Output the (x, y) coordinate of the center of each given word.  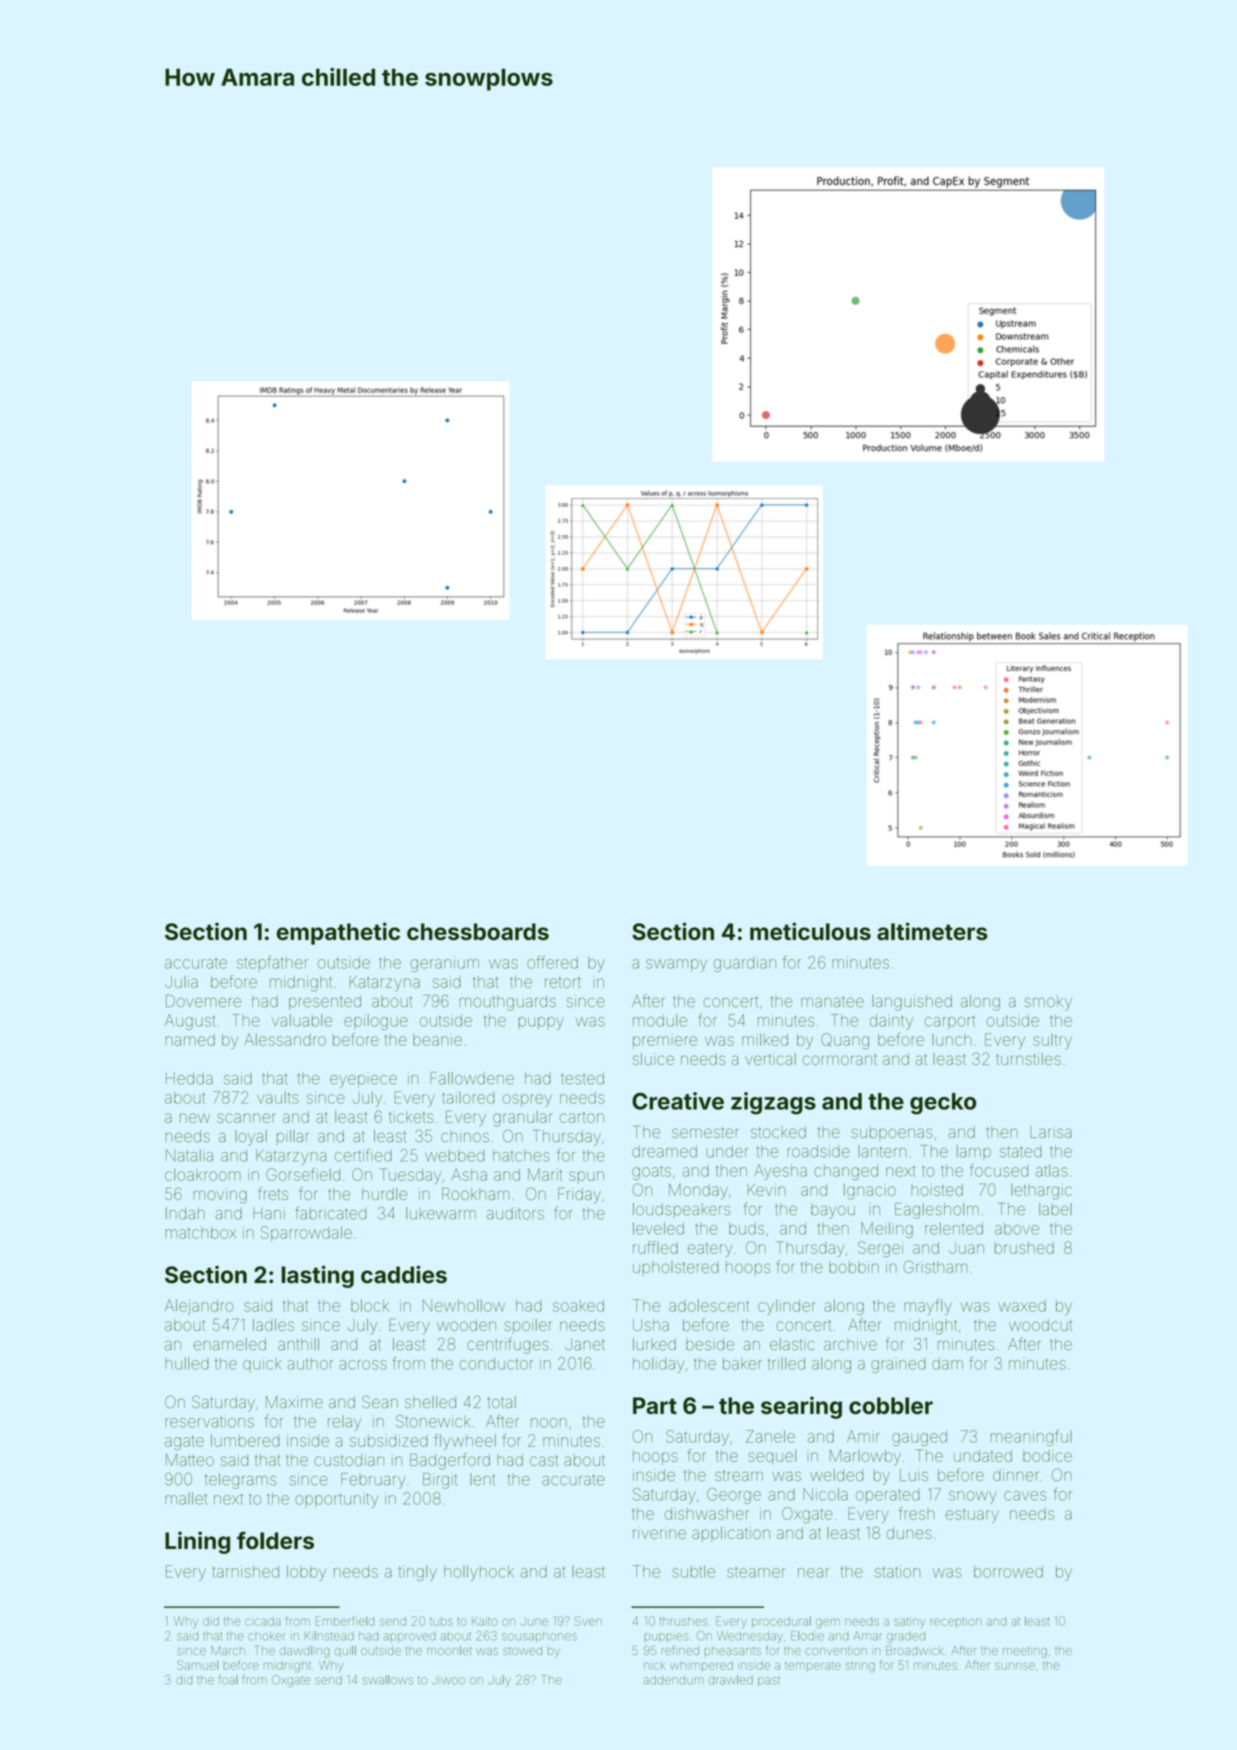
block (370, 1305)
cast (544, 1460)
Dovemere (203, 1001)
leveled (658, 1228)
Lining (197, 1542)
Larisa (1051, 1132)
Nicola (825, 1494)
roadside (818, 1151)
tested (582, 1078)
